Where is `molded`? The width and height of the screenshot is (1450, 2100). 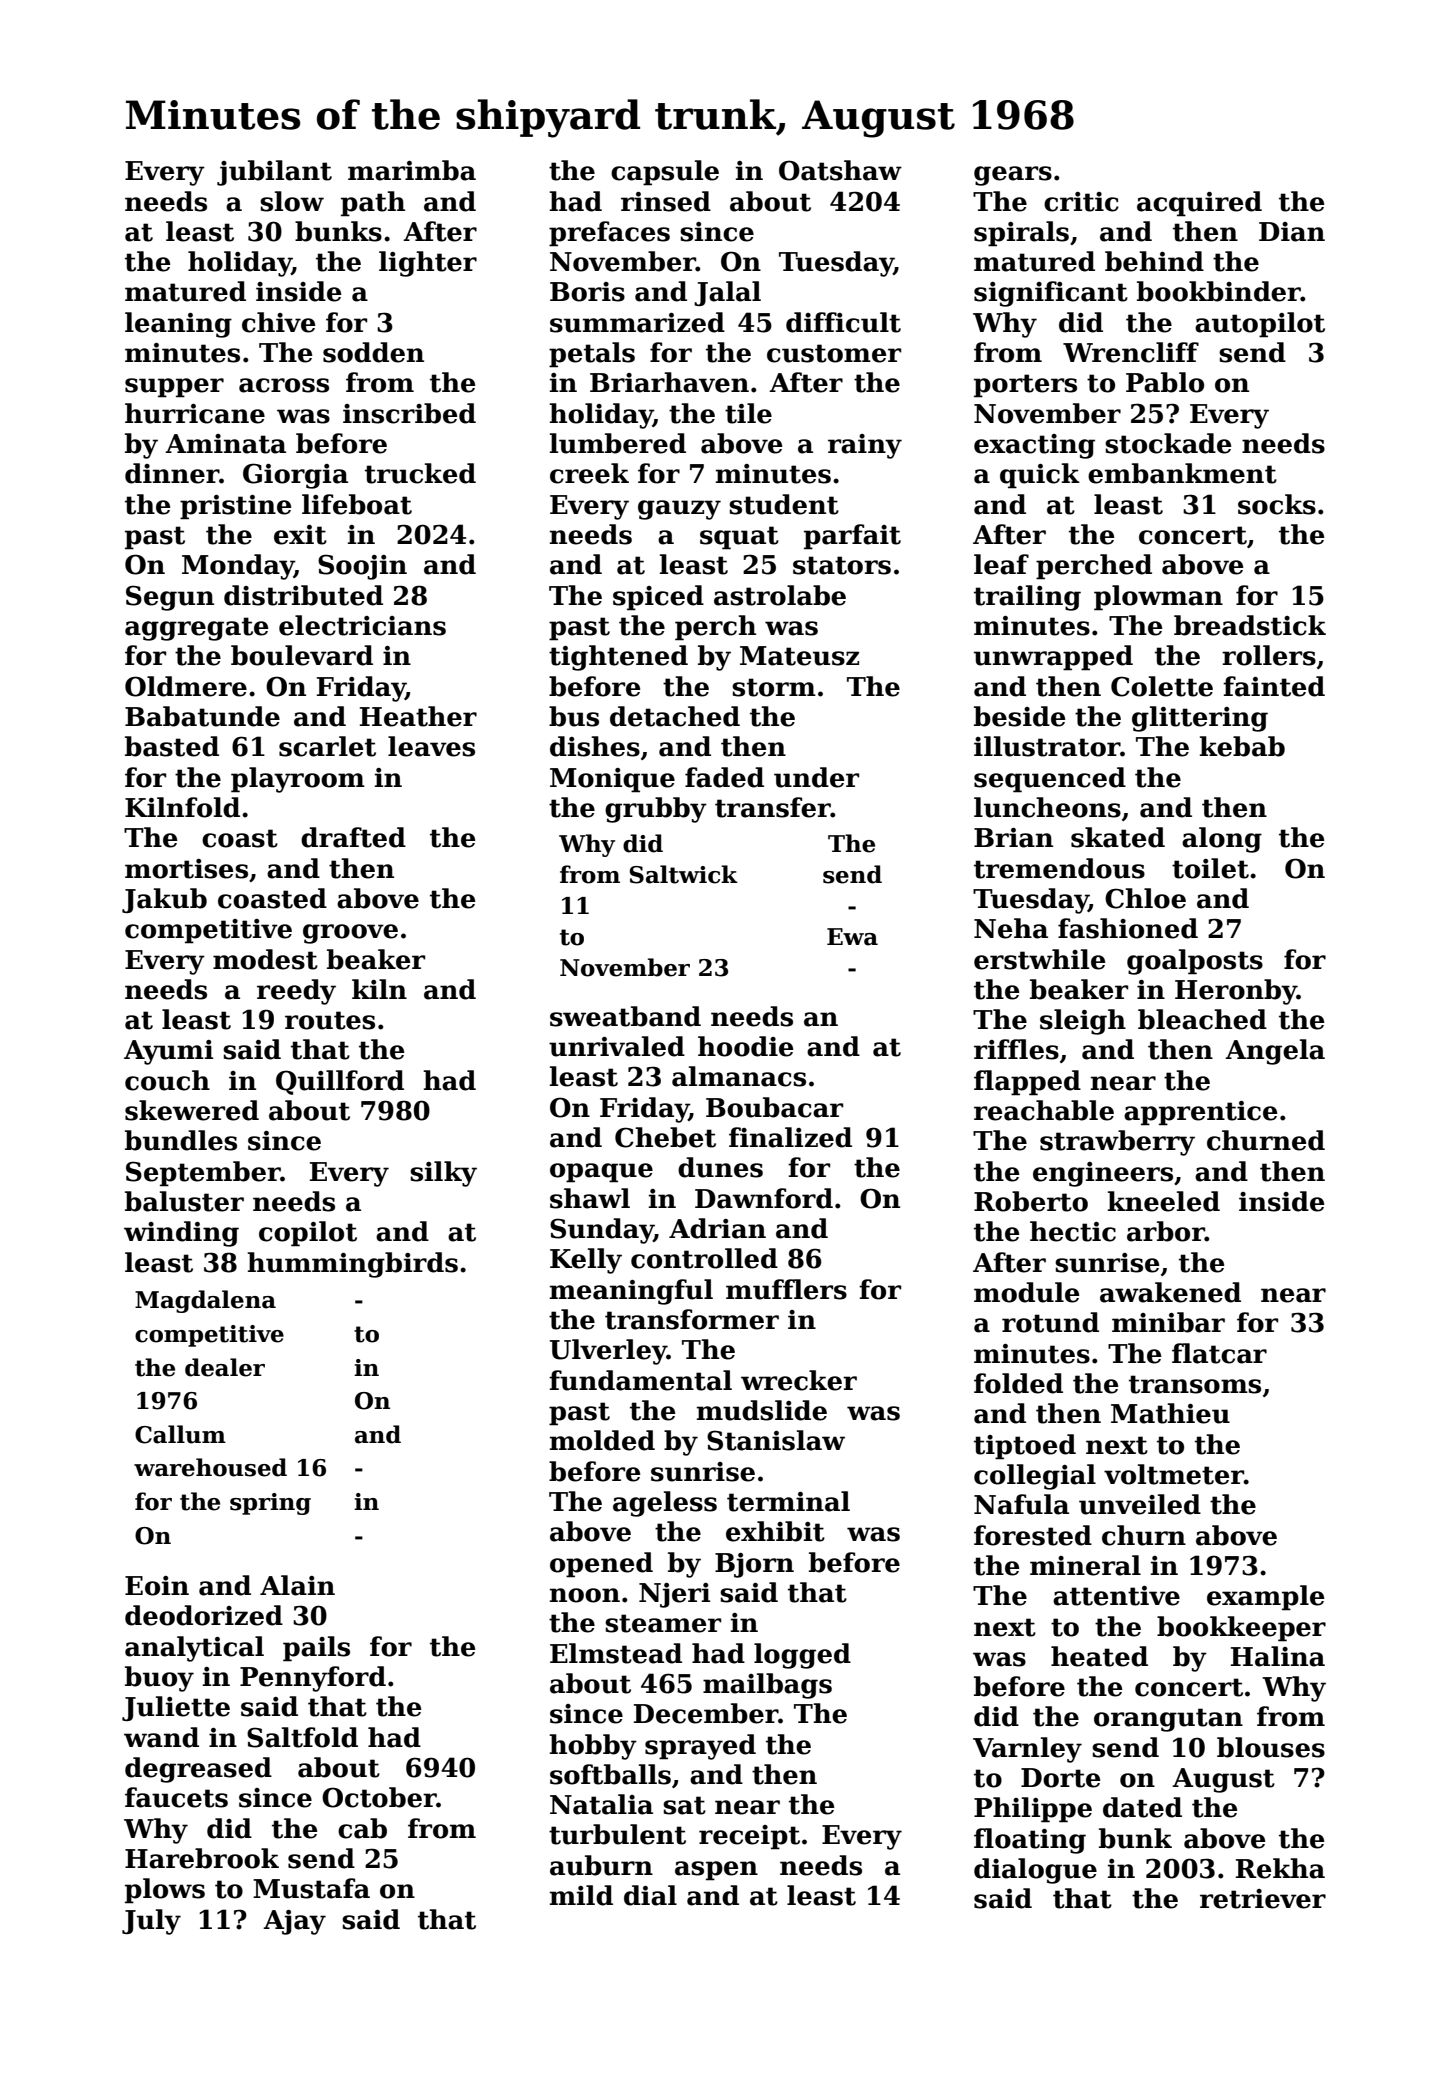 molded is located at coordinates (602, 1440).
